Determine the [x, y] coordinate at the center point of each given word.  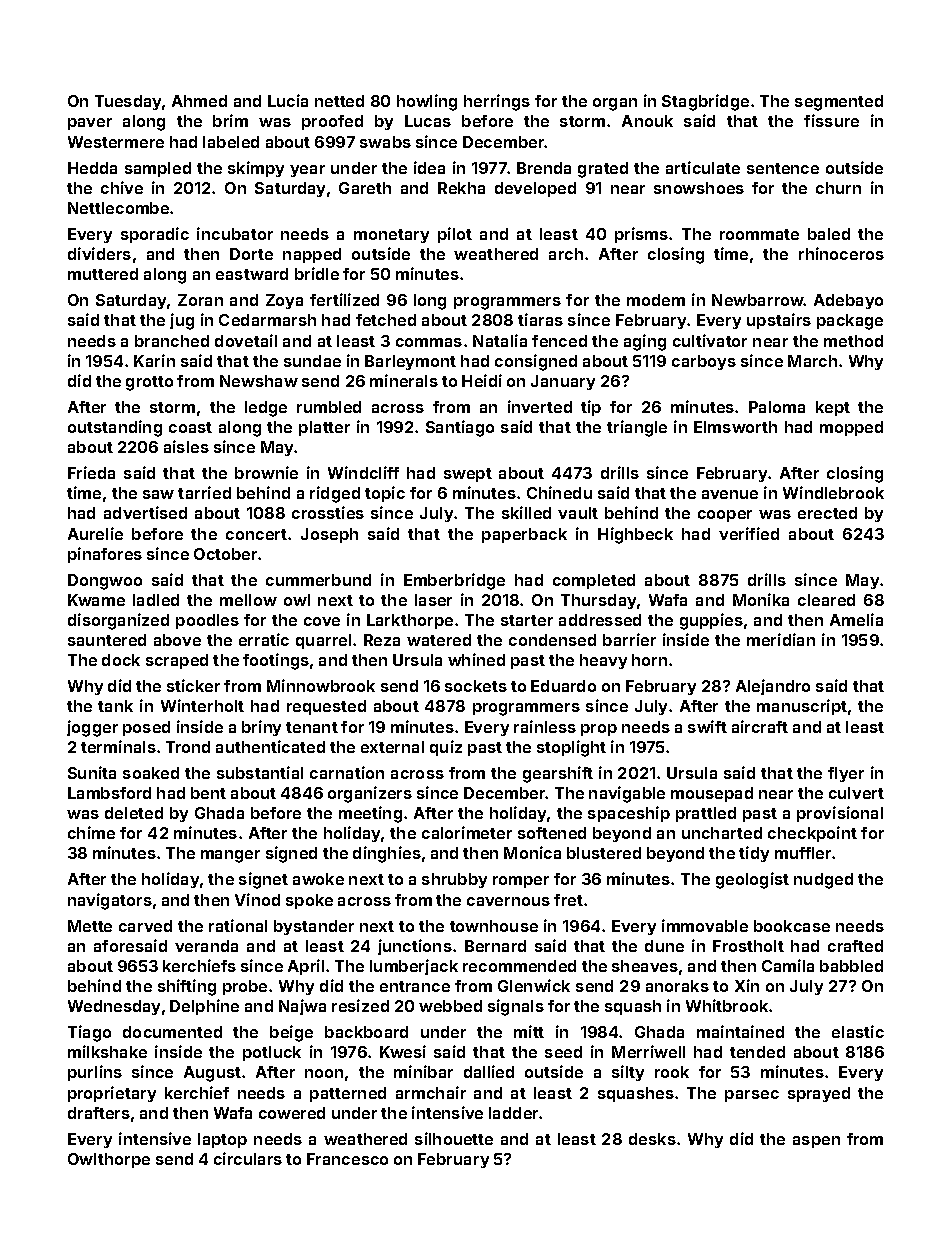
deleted [134, 813]
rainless [545, 726]
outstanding [115, 428]
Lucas [428, 121]
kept [833, 408]
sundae [312, 361]
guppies [711, 621]
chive [122, 187]
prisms [641, 235]
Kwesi [403, 1051]
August [212, 1074]
